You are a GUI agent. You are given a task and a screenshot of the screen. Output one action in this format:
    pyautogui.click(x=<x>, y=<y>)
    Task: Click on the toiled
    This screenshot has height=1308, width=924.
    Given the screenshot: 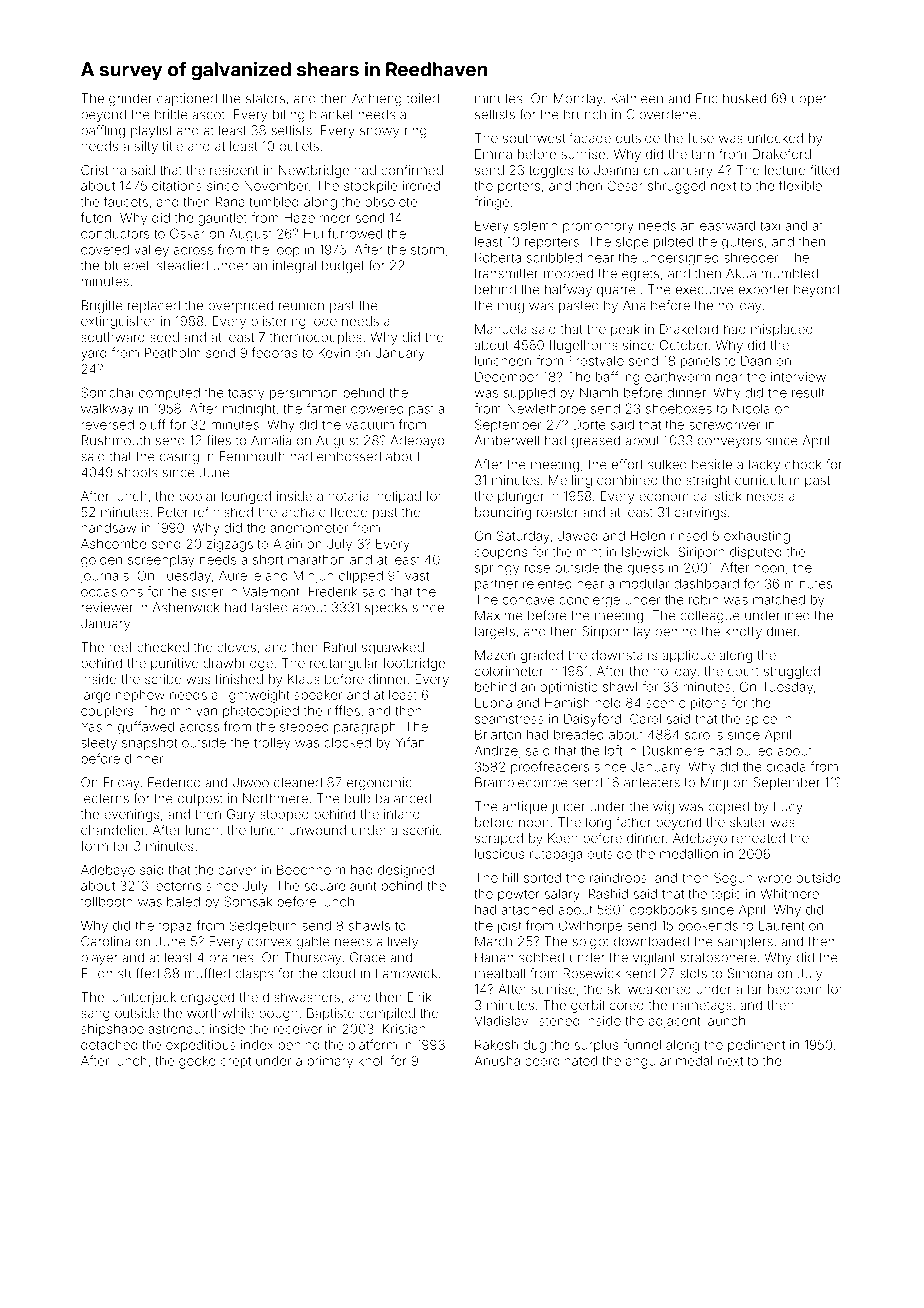 What is the action you would take?
    pyautogui.click(x=423, y=98)
